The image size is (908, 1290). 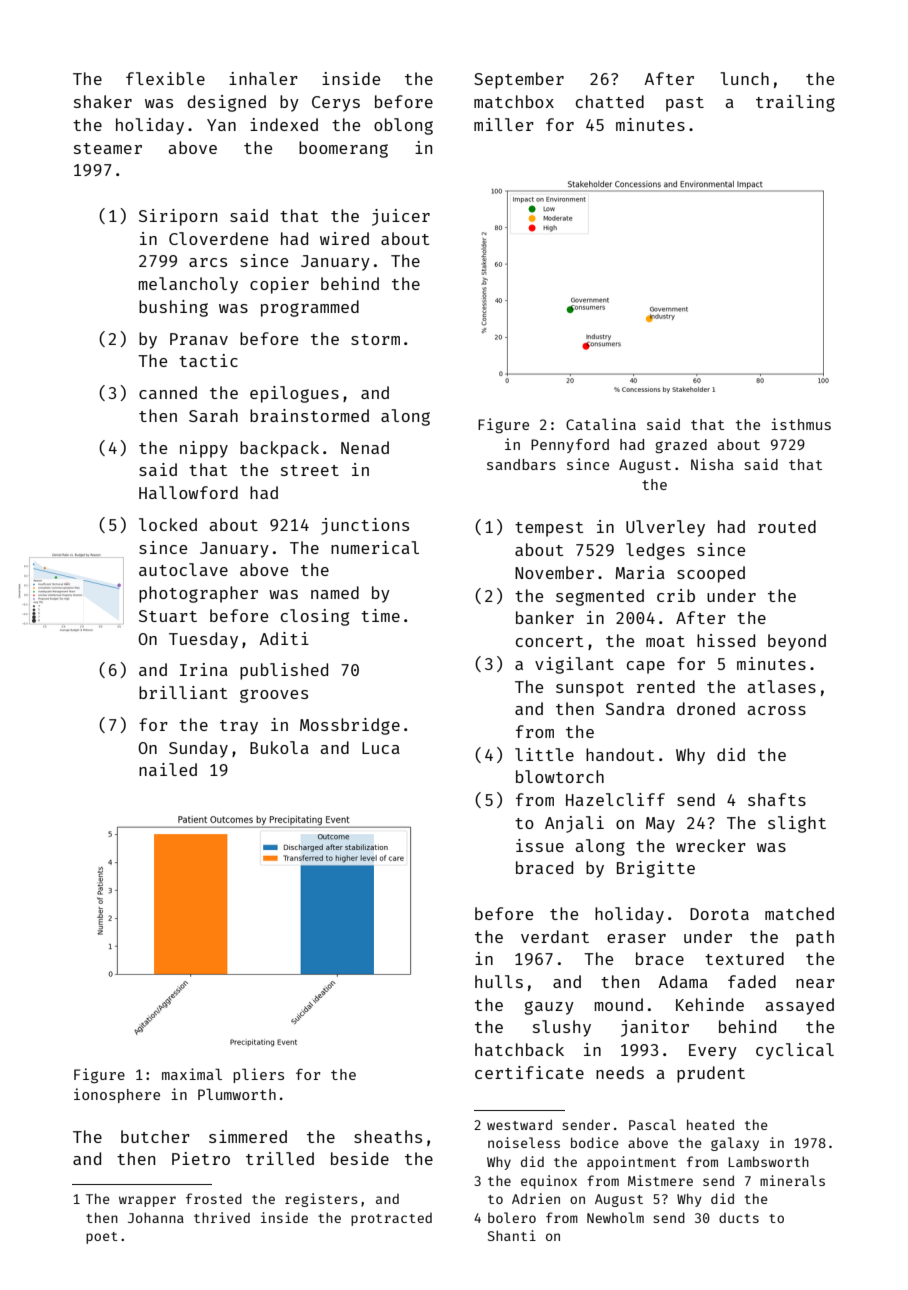 I want to click on lunch, so click(x=744, y=78).
